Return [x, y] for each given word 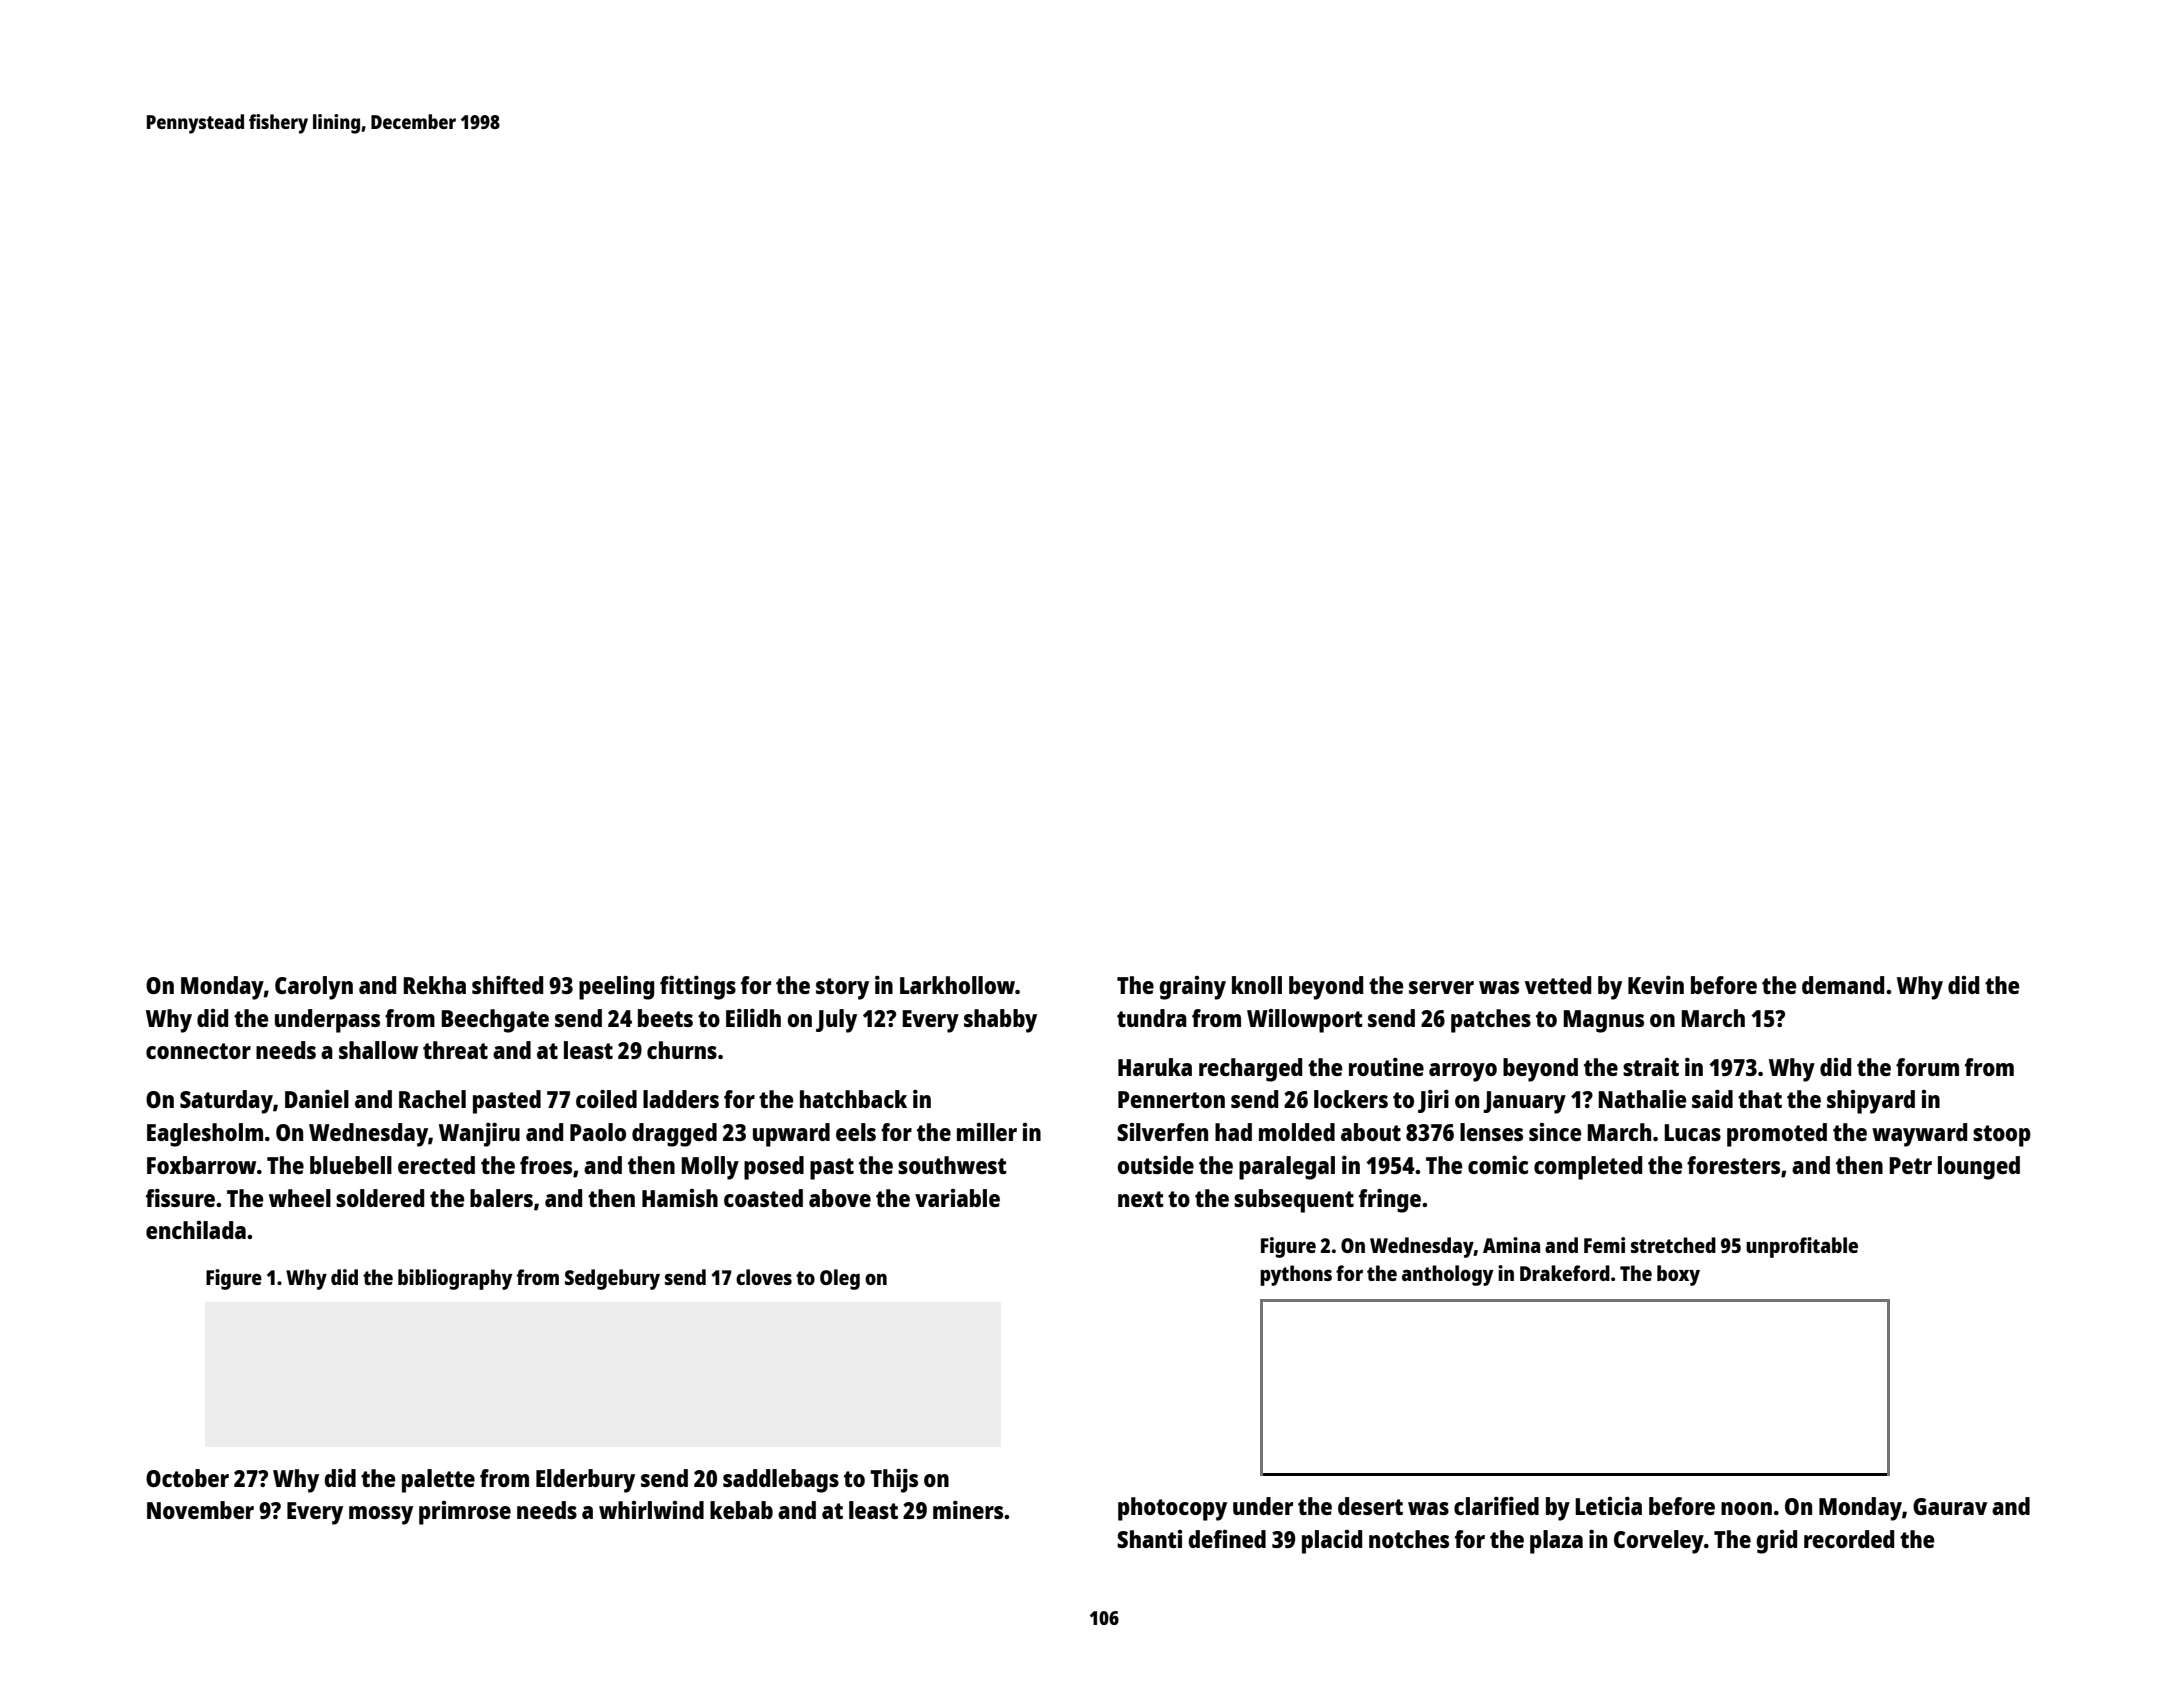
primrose [465, 1513]
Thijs [894, 1480]
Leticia [1608, 1505]
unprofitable [1802, 1247]
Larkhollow [957, 985]
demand [1843, 985]
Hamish [680, 1198]
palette [438, 1481]
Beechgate [495, 1021]
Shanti [1149, 1539]
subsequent [1294, 1201]
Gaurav [1950, 1506]
